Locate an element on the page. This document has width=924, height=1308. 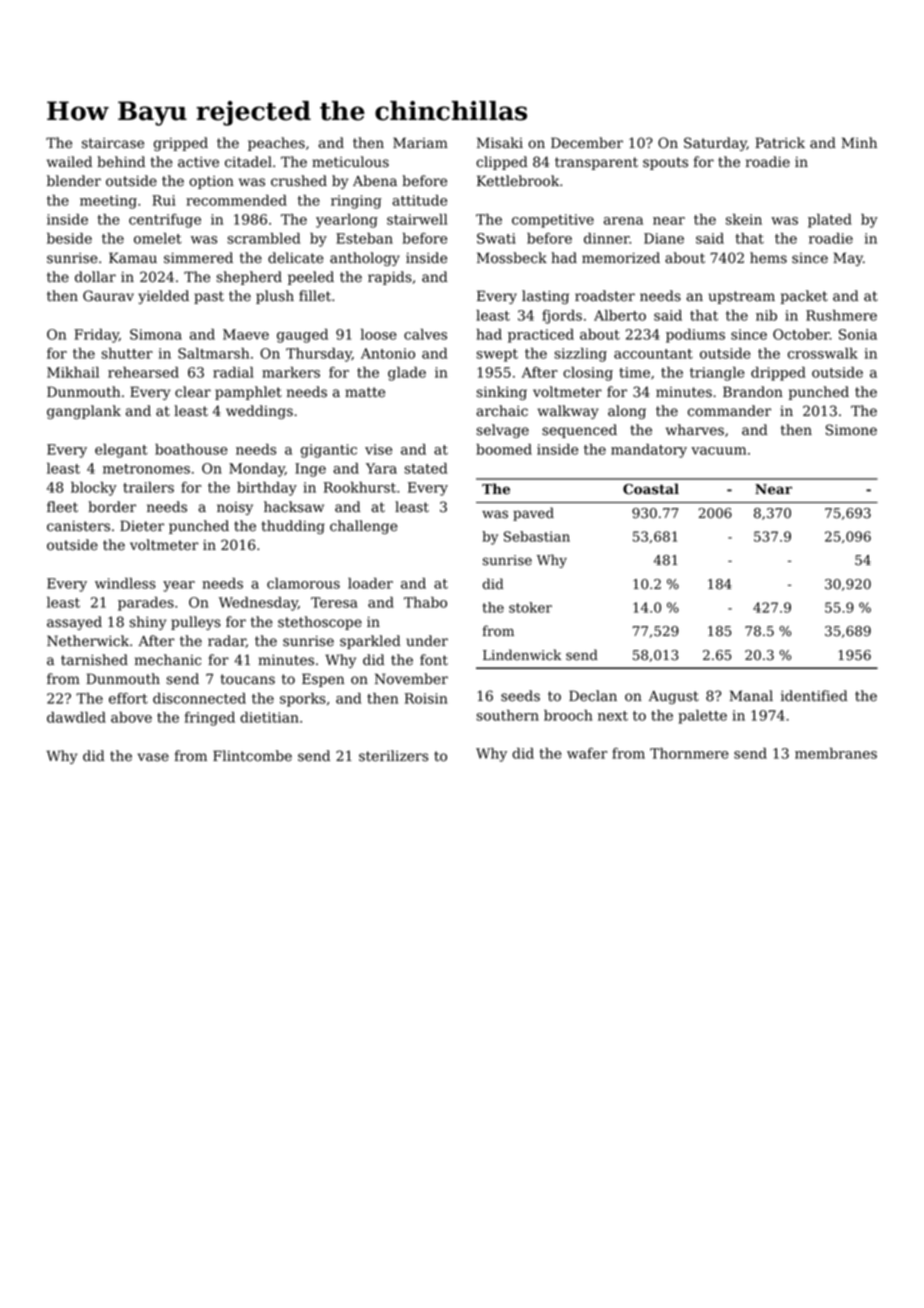
scrambled is located at coordinates (263, 238).
